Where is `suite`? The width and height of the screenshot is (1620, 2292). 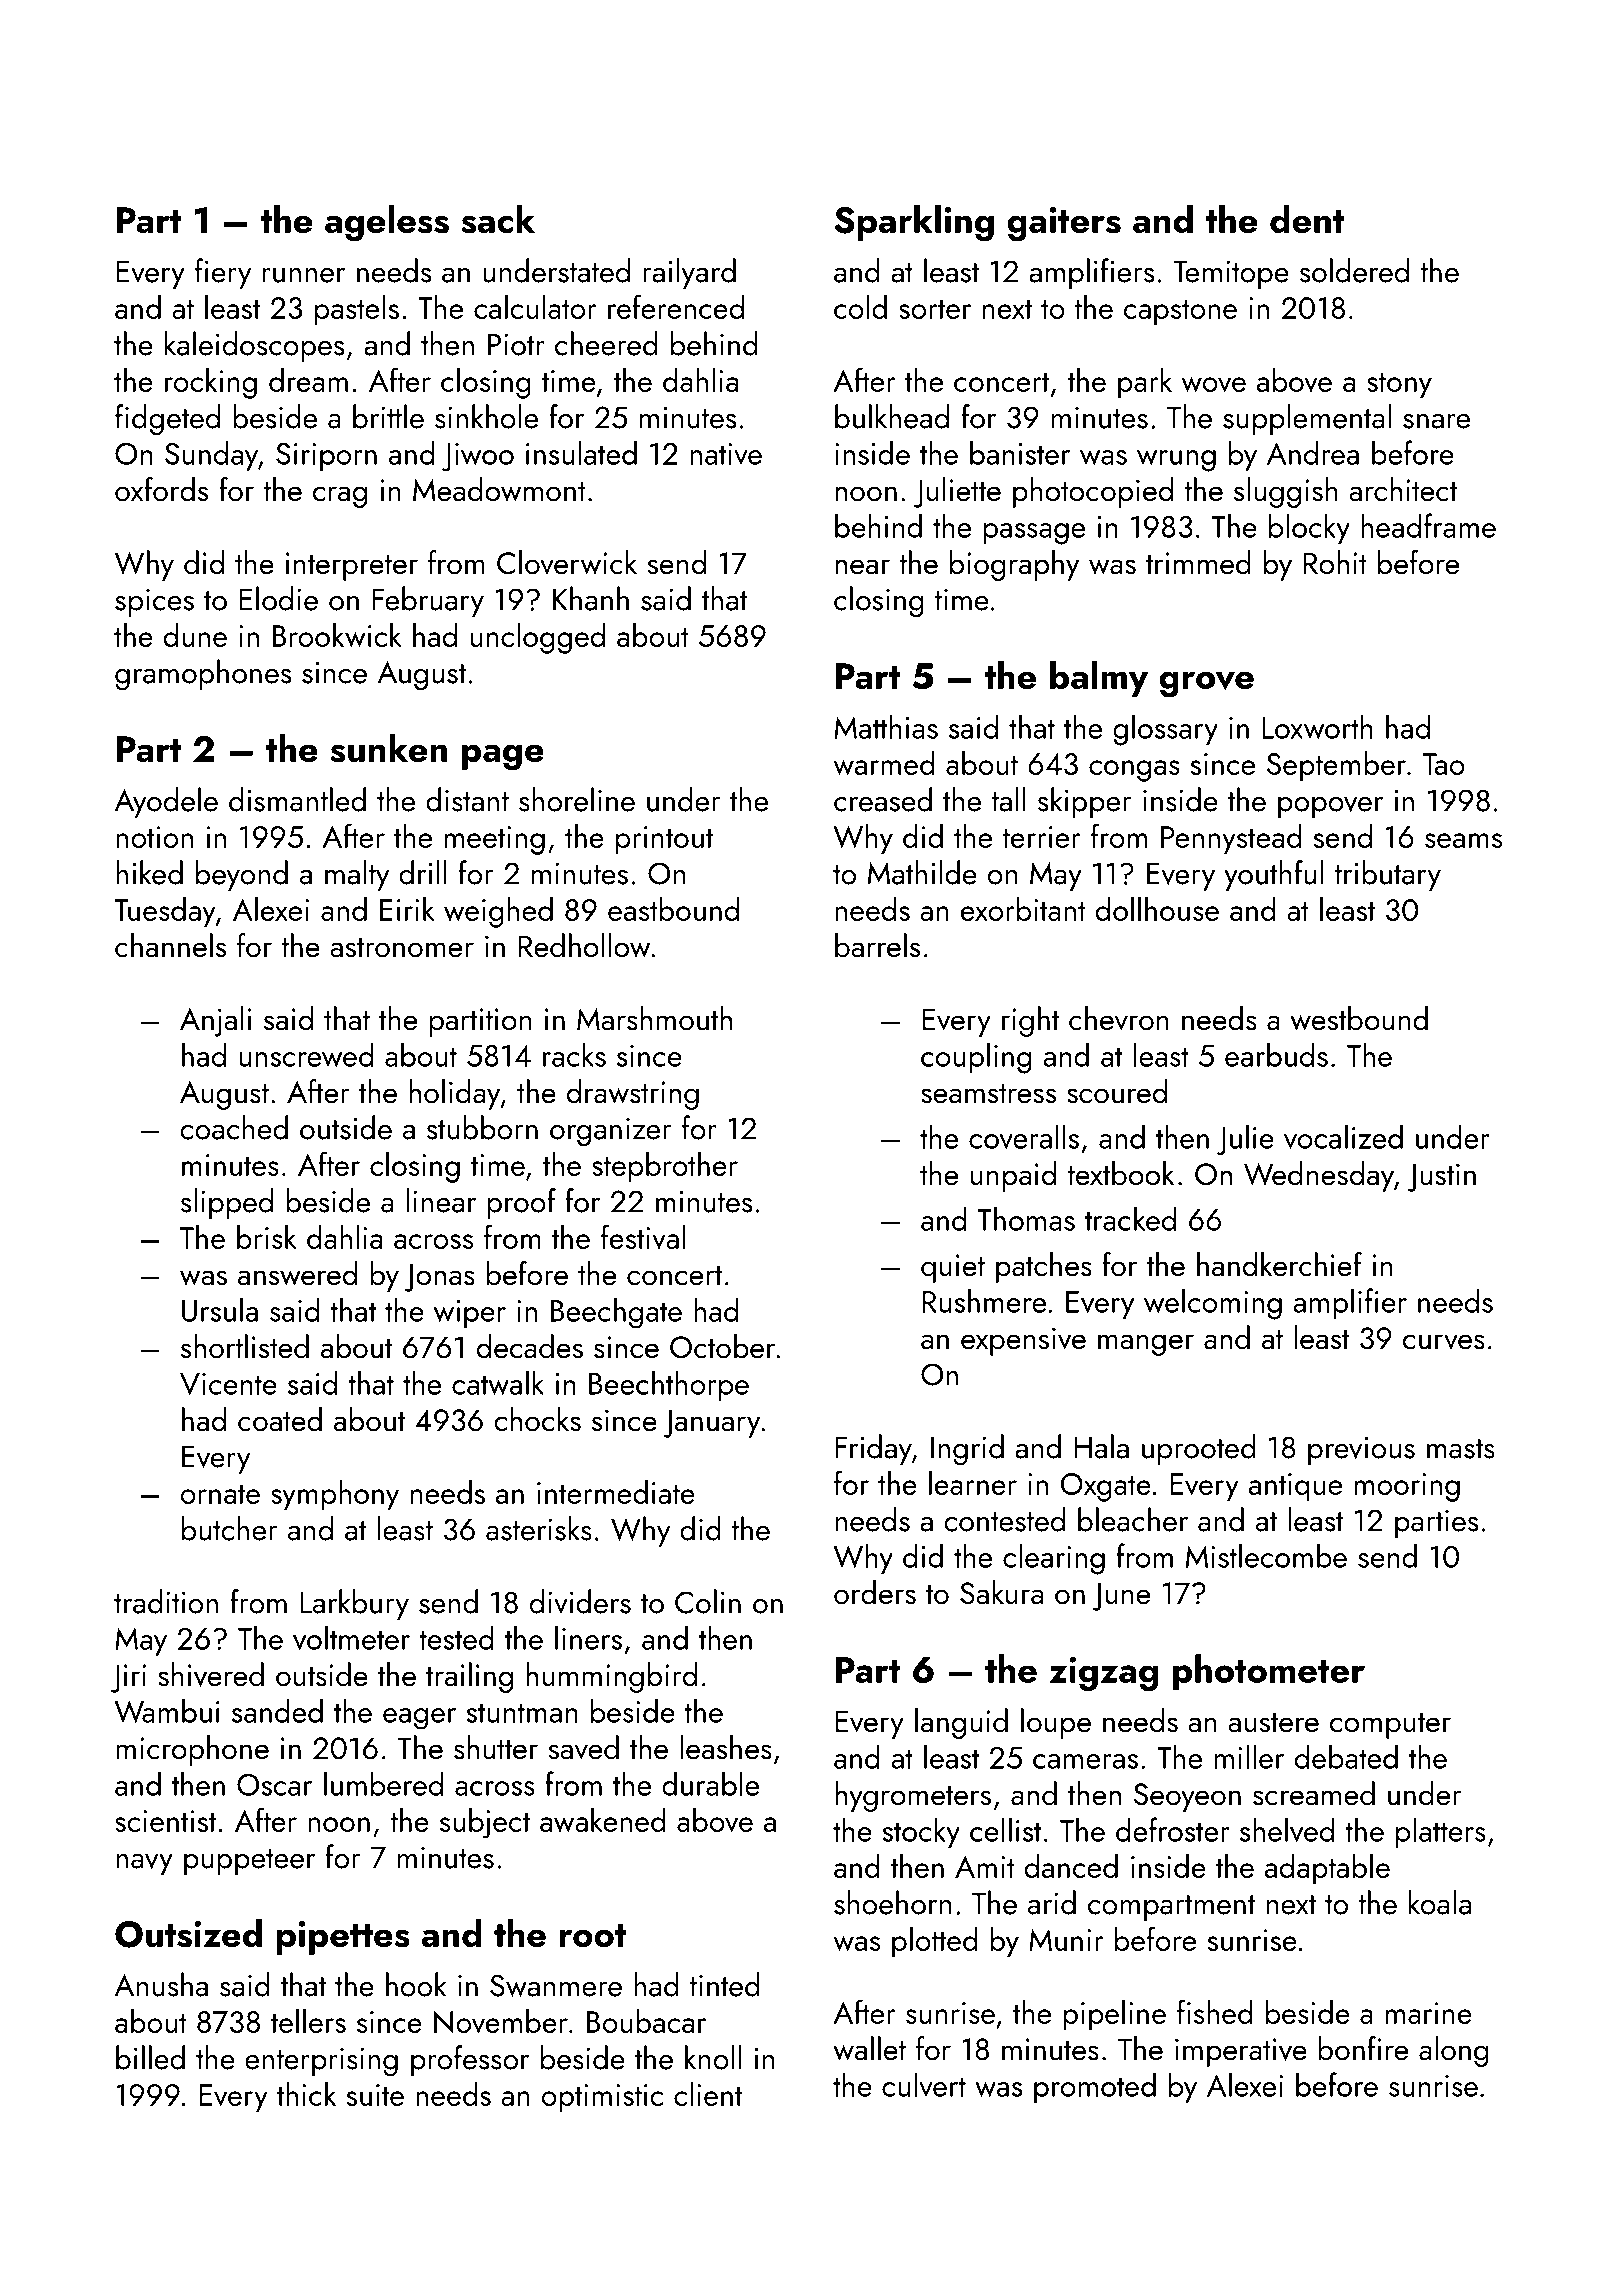 suite is located at coordinates (375, 2095).
